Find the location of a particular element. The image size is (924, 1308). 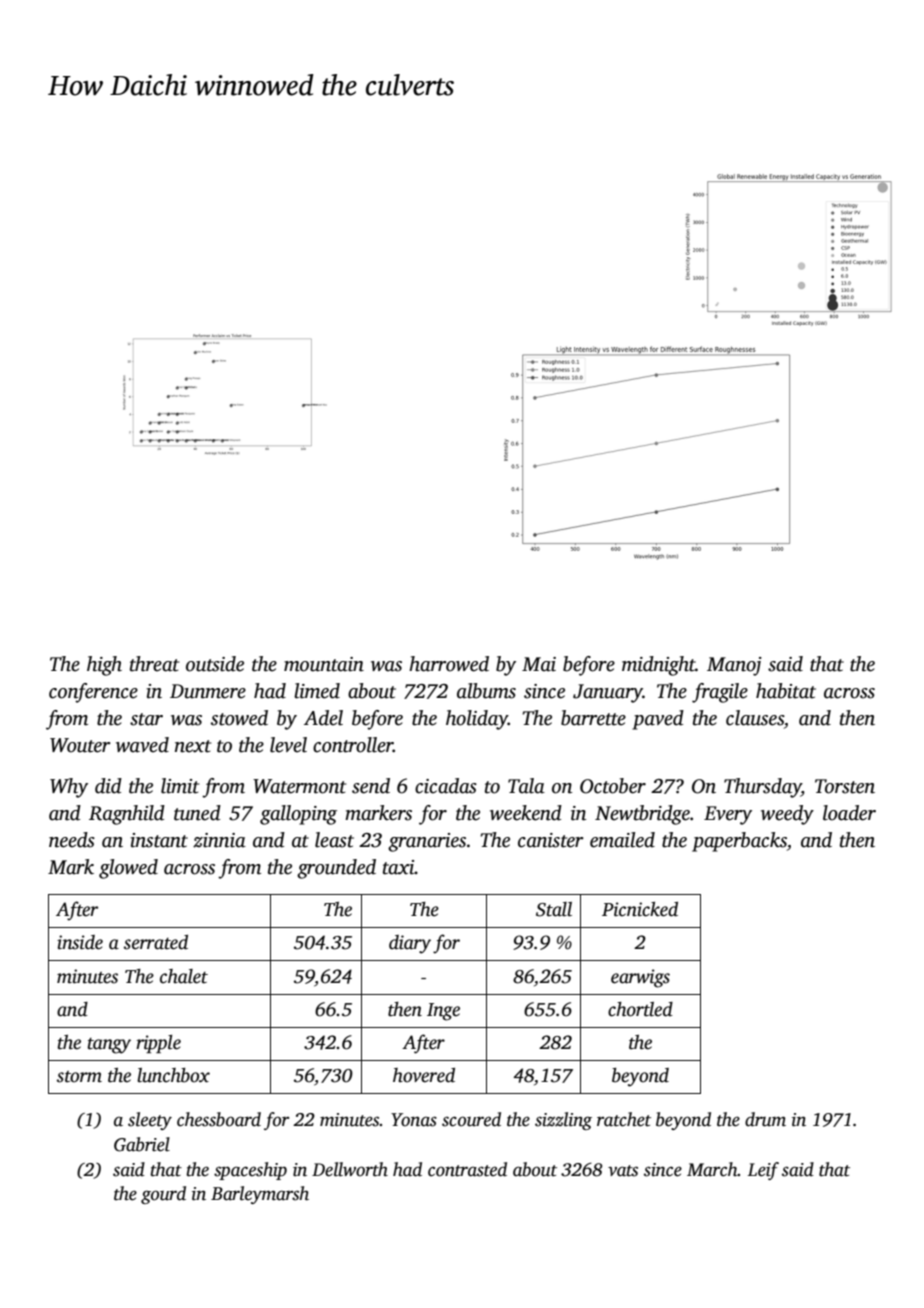

earwigs is located at coordinates (640, 978).
